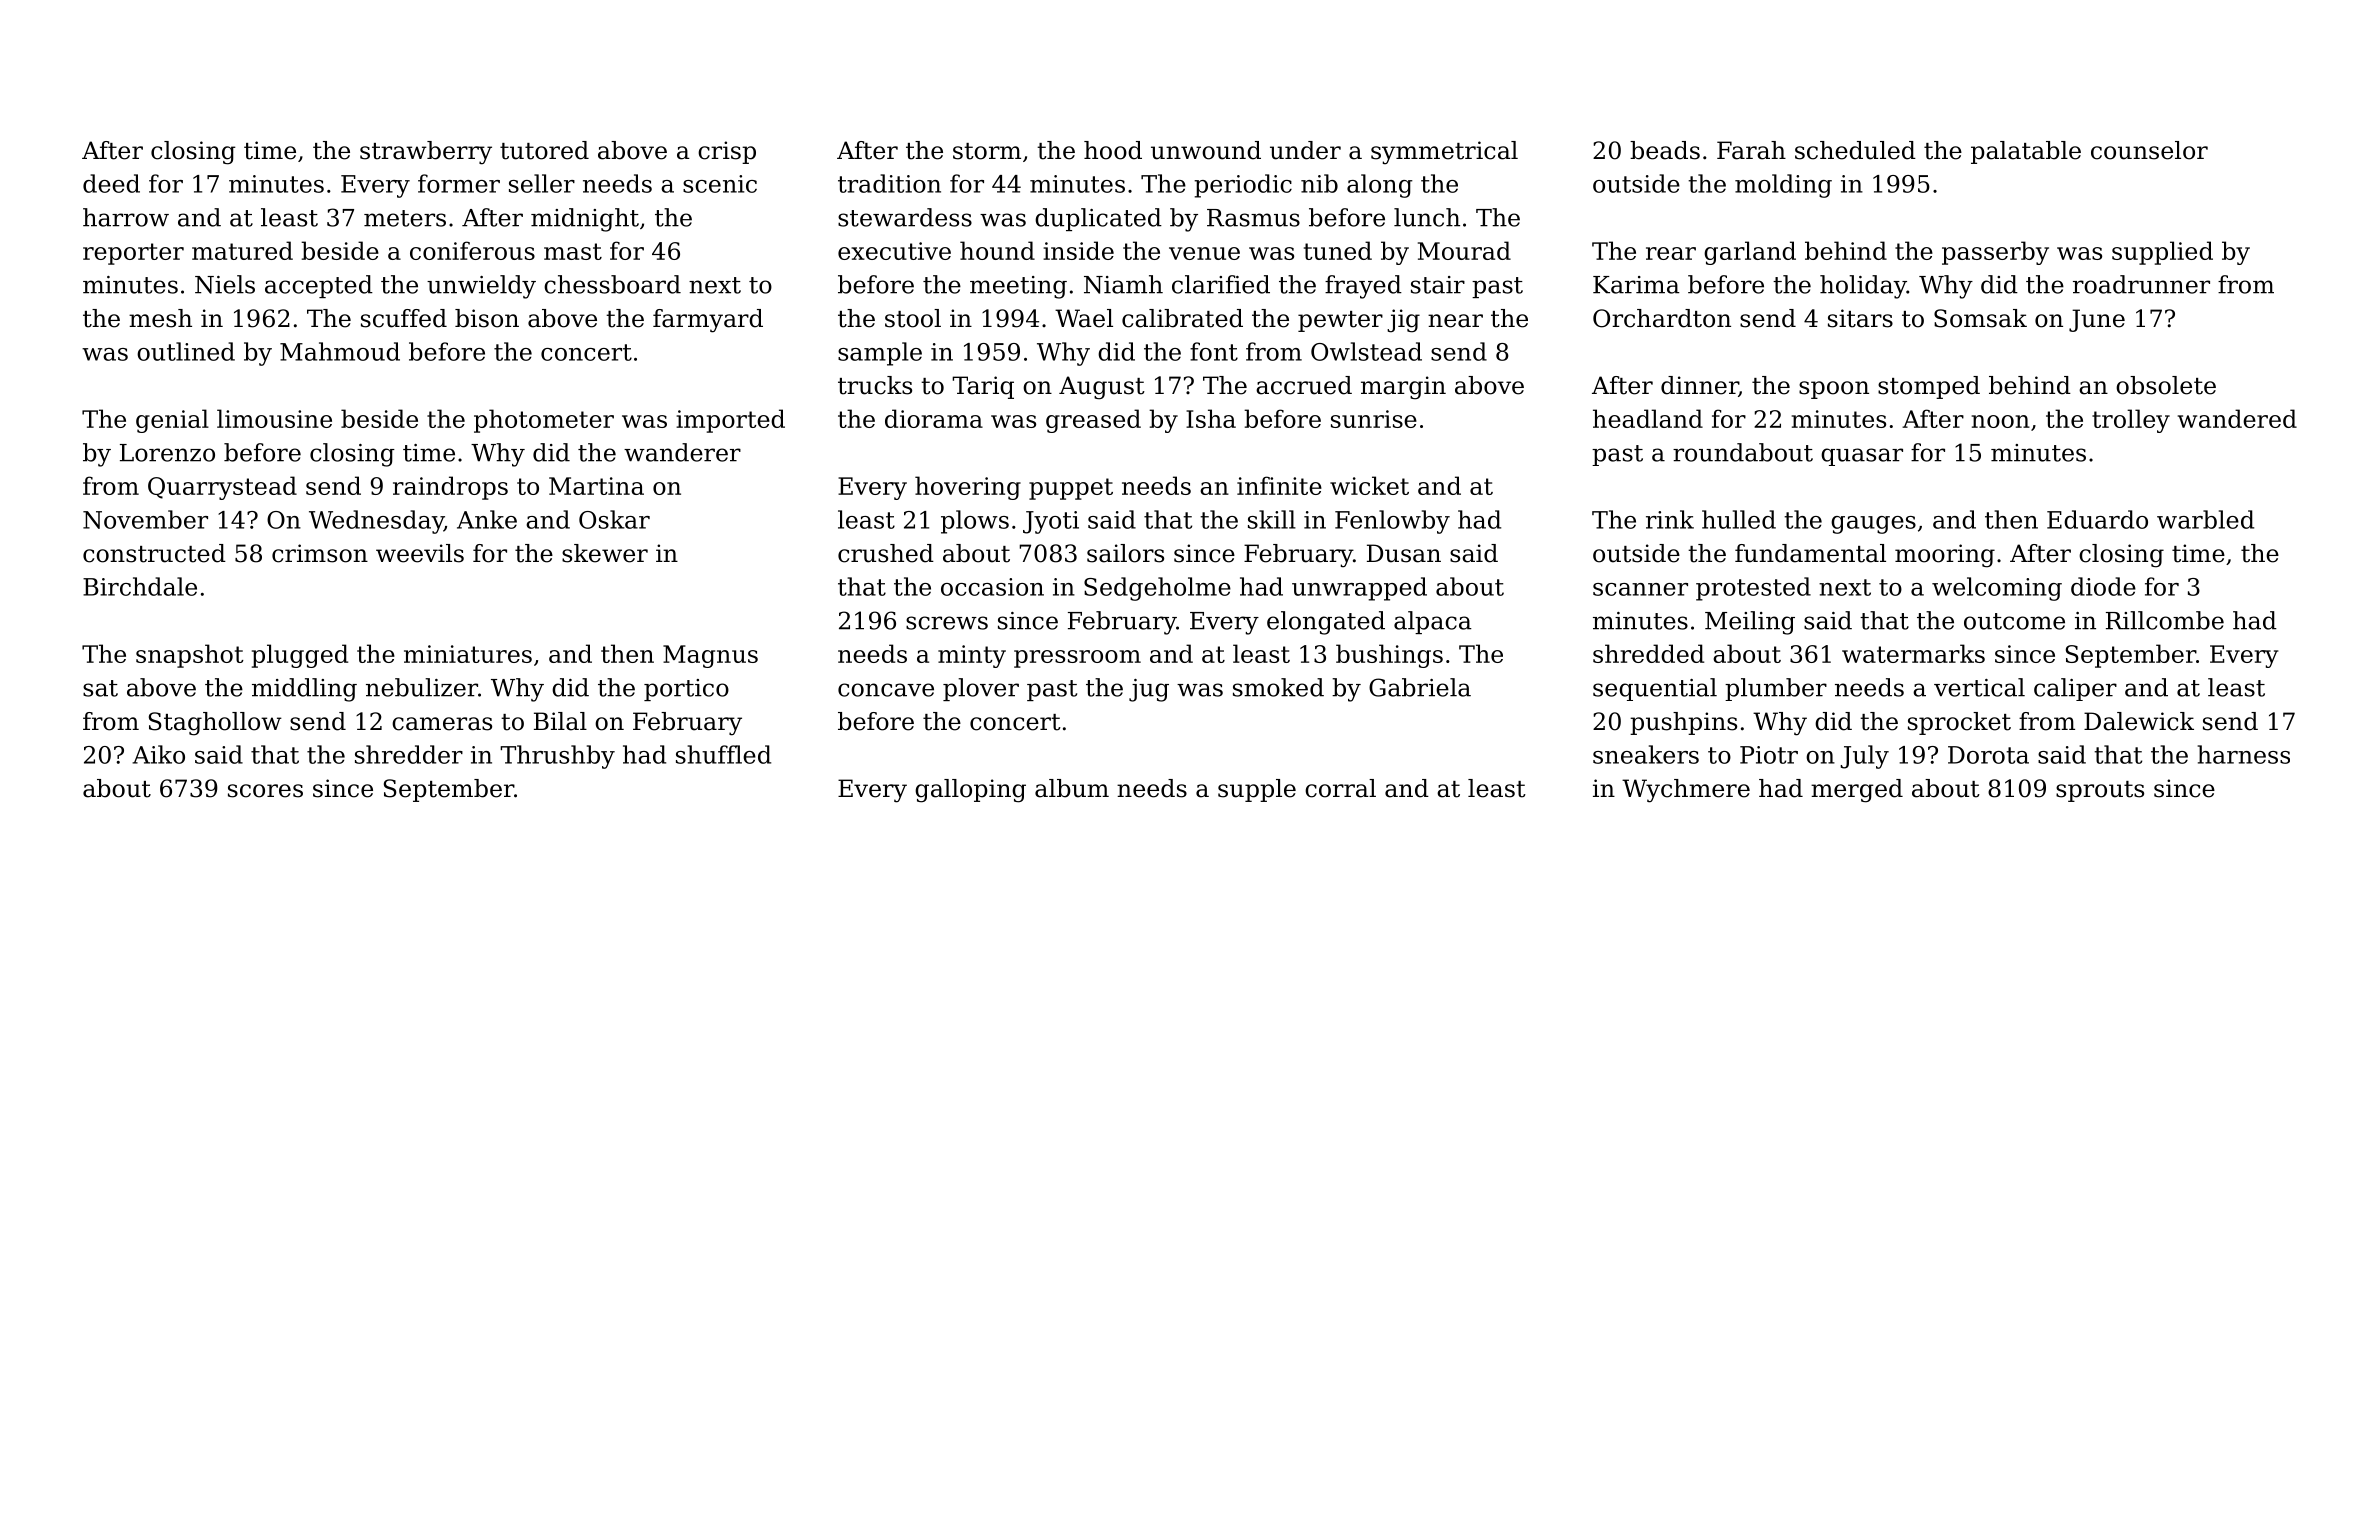 This image has width=2380, height=1540. What do you see at coordinates (426, 153) in the image?
I see `strawberry` at bounding box center [426, 153].
